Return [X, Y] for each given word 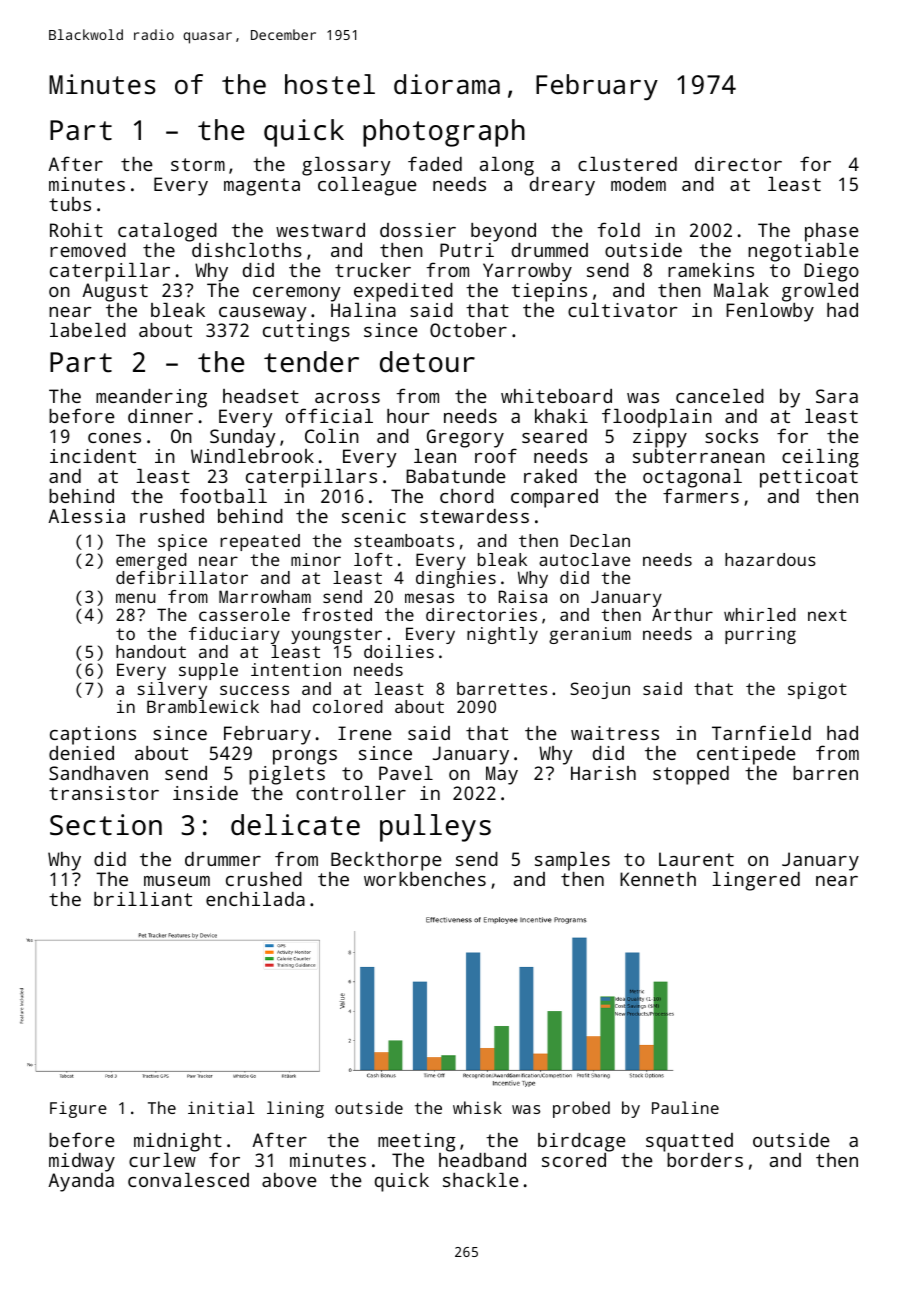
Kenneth [658, 879]
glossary [346, 166]
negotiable [803, 252]
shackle [481, 1180]
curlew [162, 1160]
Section [106, 825]
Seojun [600, 690]
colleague [367, 186]
